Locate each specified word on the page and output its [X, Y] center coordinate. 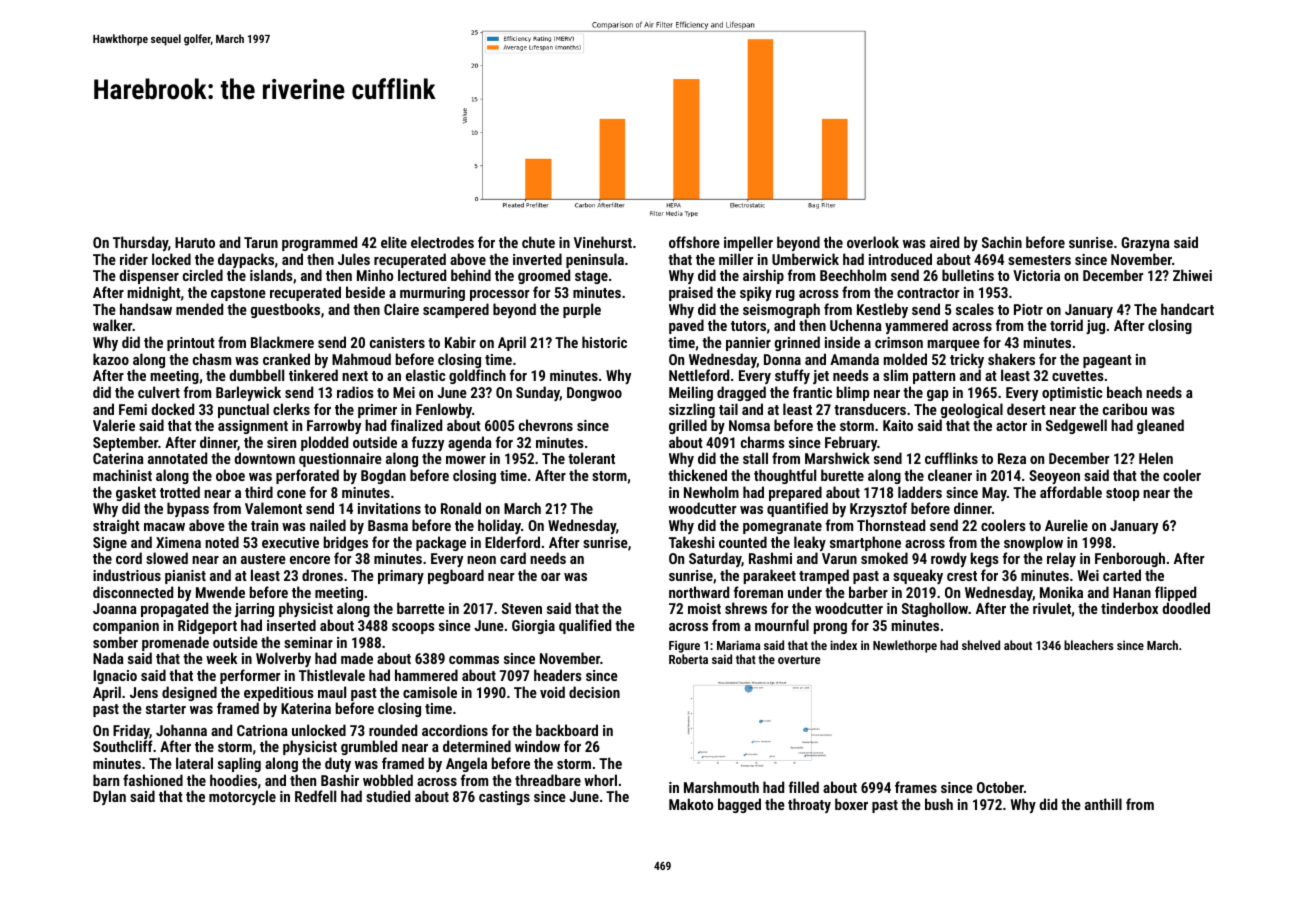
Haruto [195, 242]
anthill [1103, 804]
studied [388, 796]
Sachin [1002, 242]
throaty [809, 805]
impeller [748, 243]
